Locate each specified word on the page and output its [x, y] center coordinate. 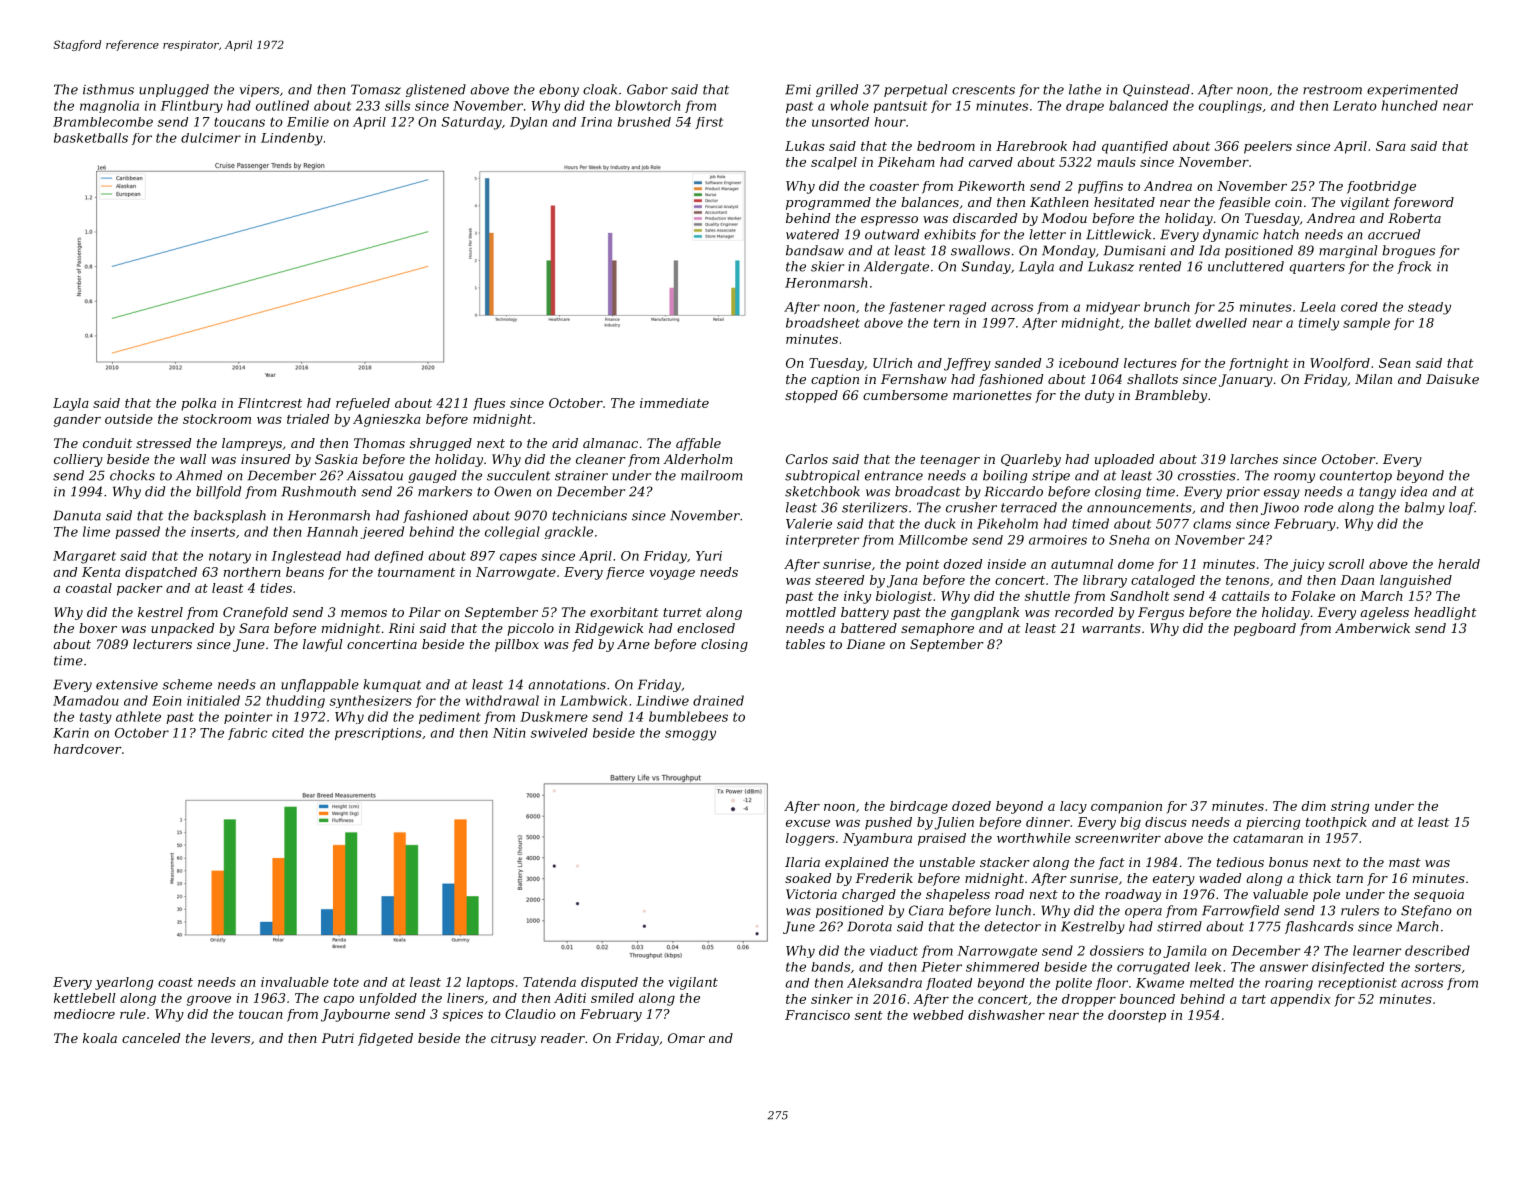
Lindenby [292, 139]
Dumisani [1134, 250]
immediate [674, 403]
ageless [1384, 613]
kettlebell [85, 998]
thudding [295, 701]
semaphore [937, 629]
